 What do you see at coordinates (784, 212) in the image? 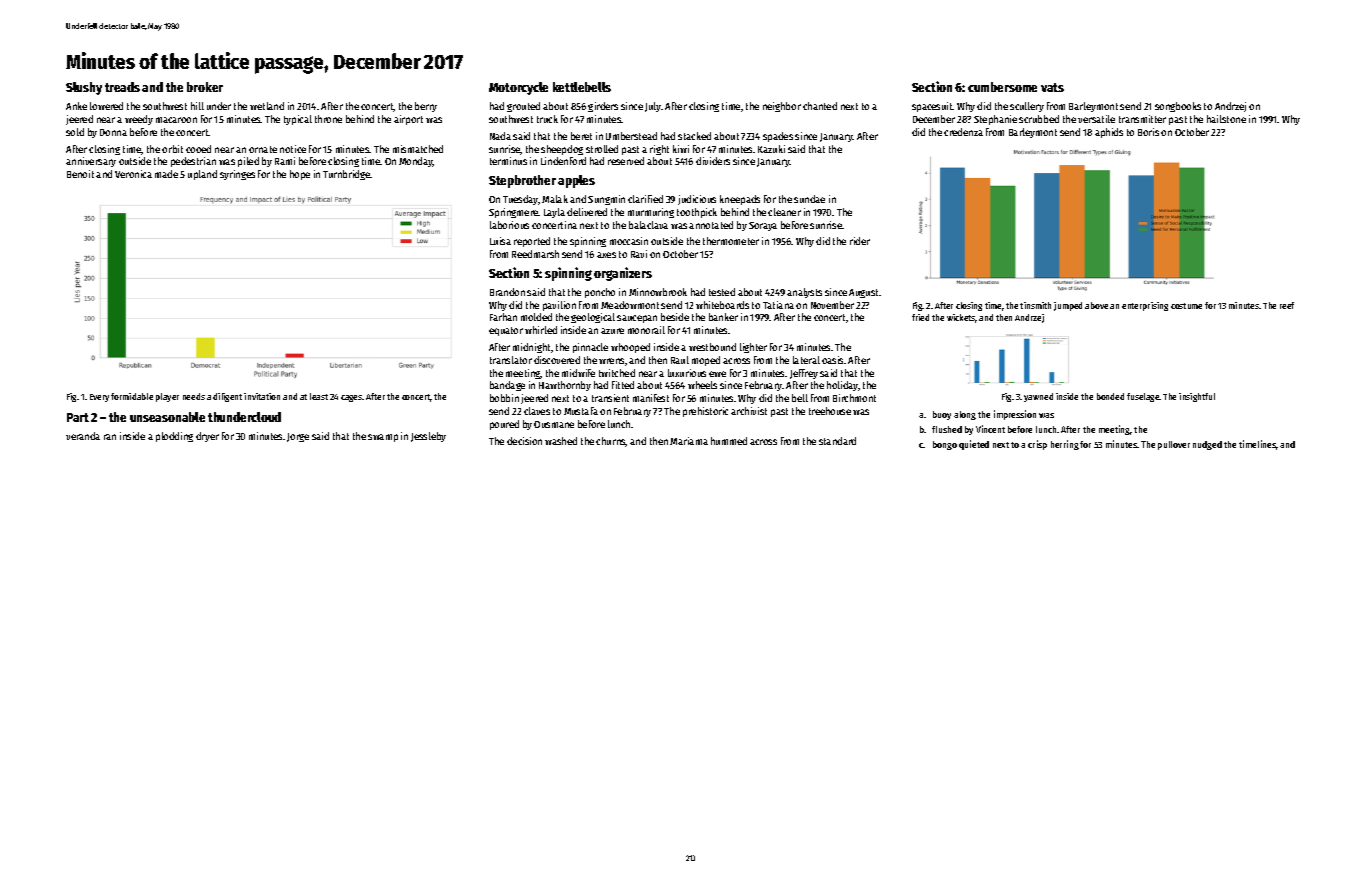
I see `cleaner` at bounding box center [784, 212].
